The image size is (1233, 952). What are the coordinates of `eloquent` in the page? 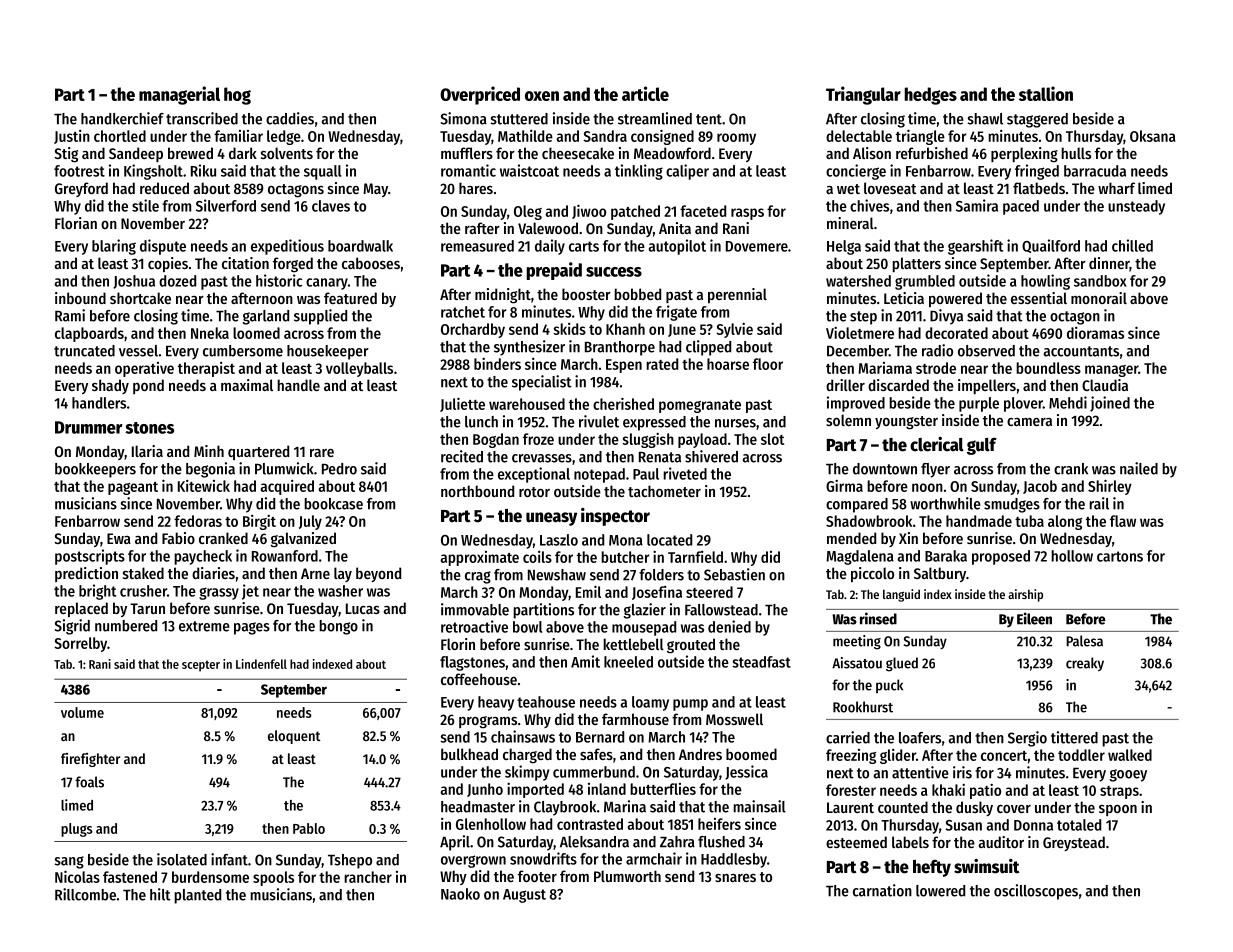 It's located at (294, 737).
